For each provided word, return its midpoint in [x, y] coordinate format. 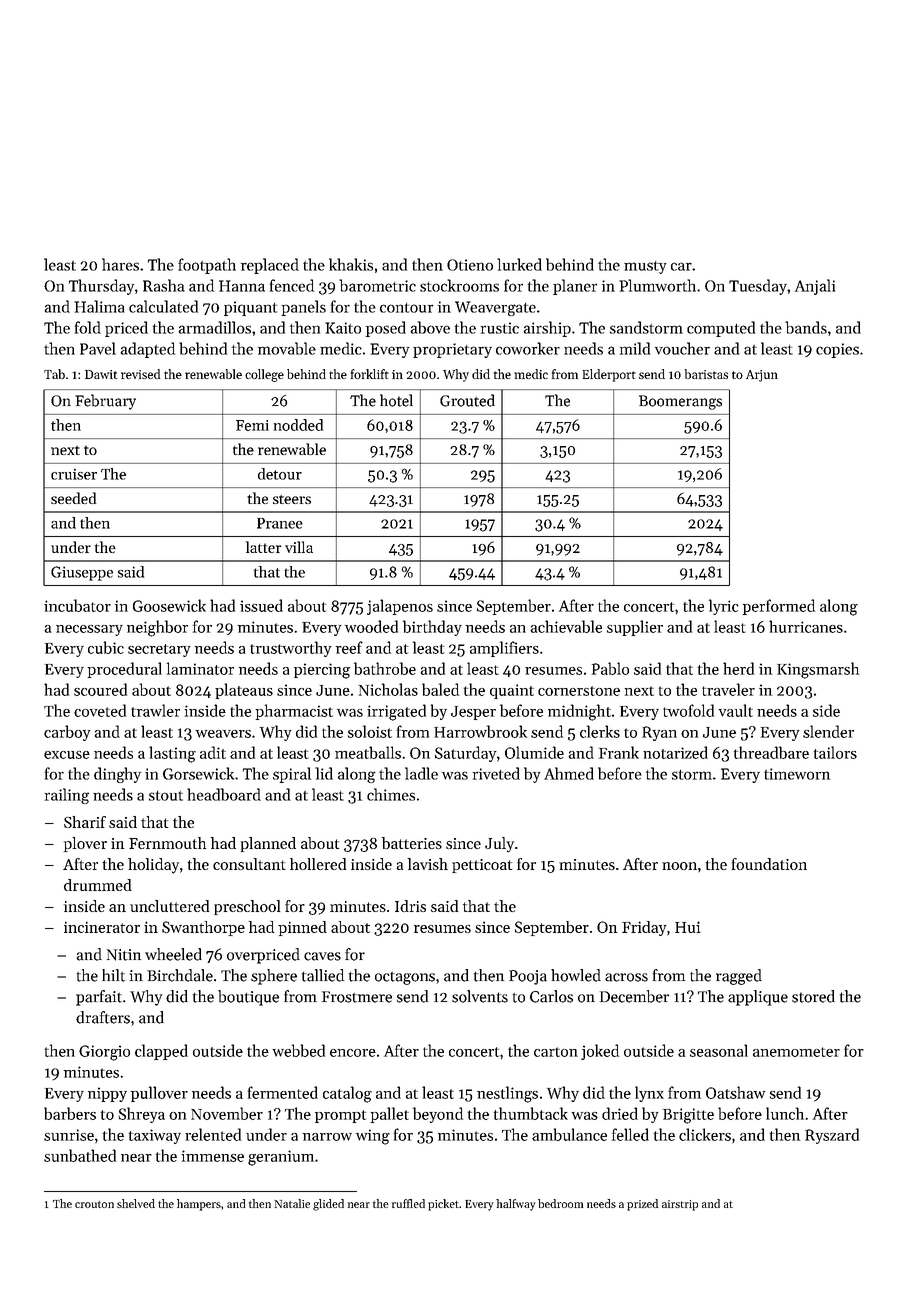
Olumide [534, 752]
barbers [70, 1113]
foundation [769, 864]
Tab [54, 374]
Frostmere [357, 997]
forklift [370, 374]
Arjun [762, 376]
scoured [100, 689]
